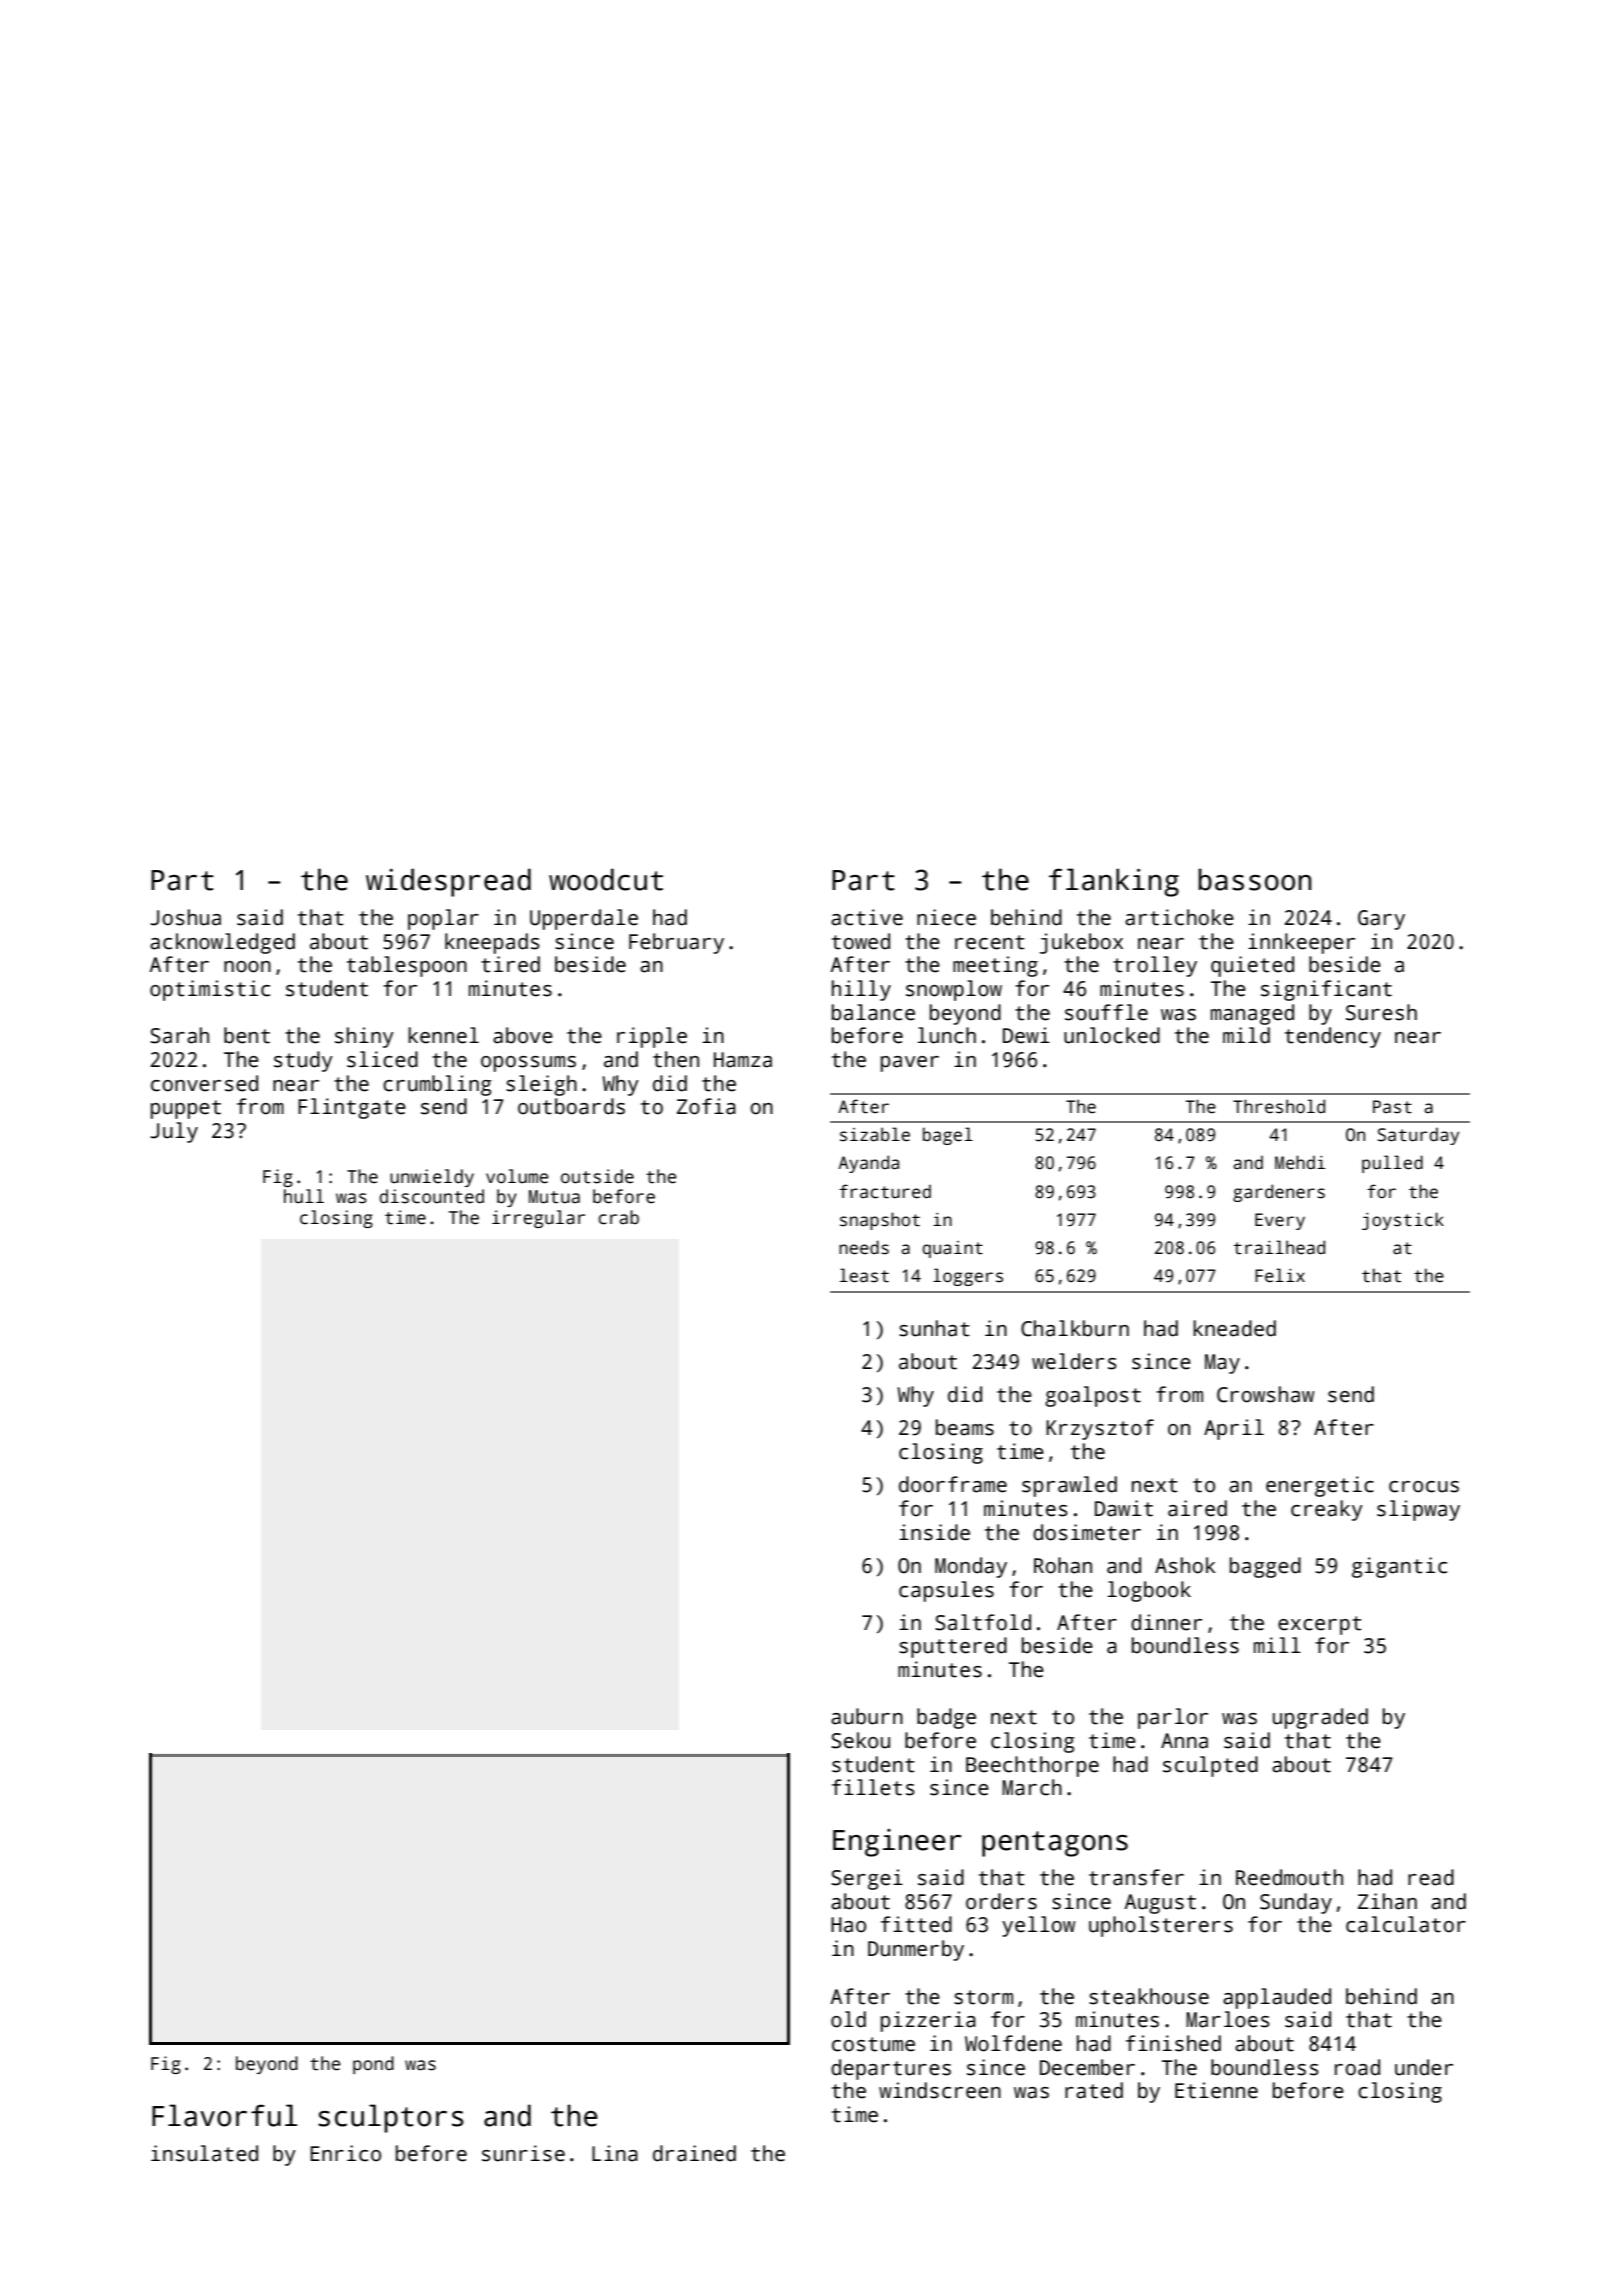 The width and height of the document is (1620, 2292). What do you see at coordinates (1075, 1328) in the document?
I see `Chalkburn` at bounding box center [1075, 1328].
